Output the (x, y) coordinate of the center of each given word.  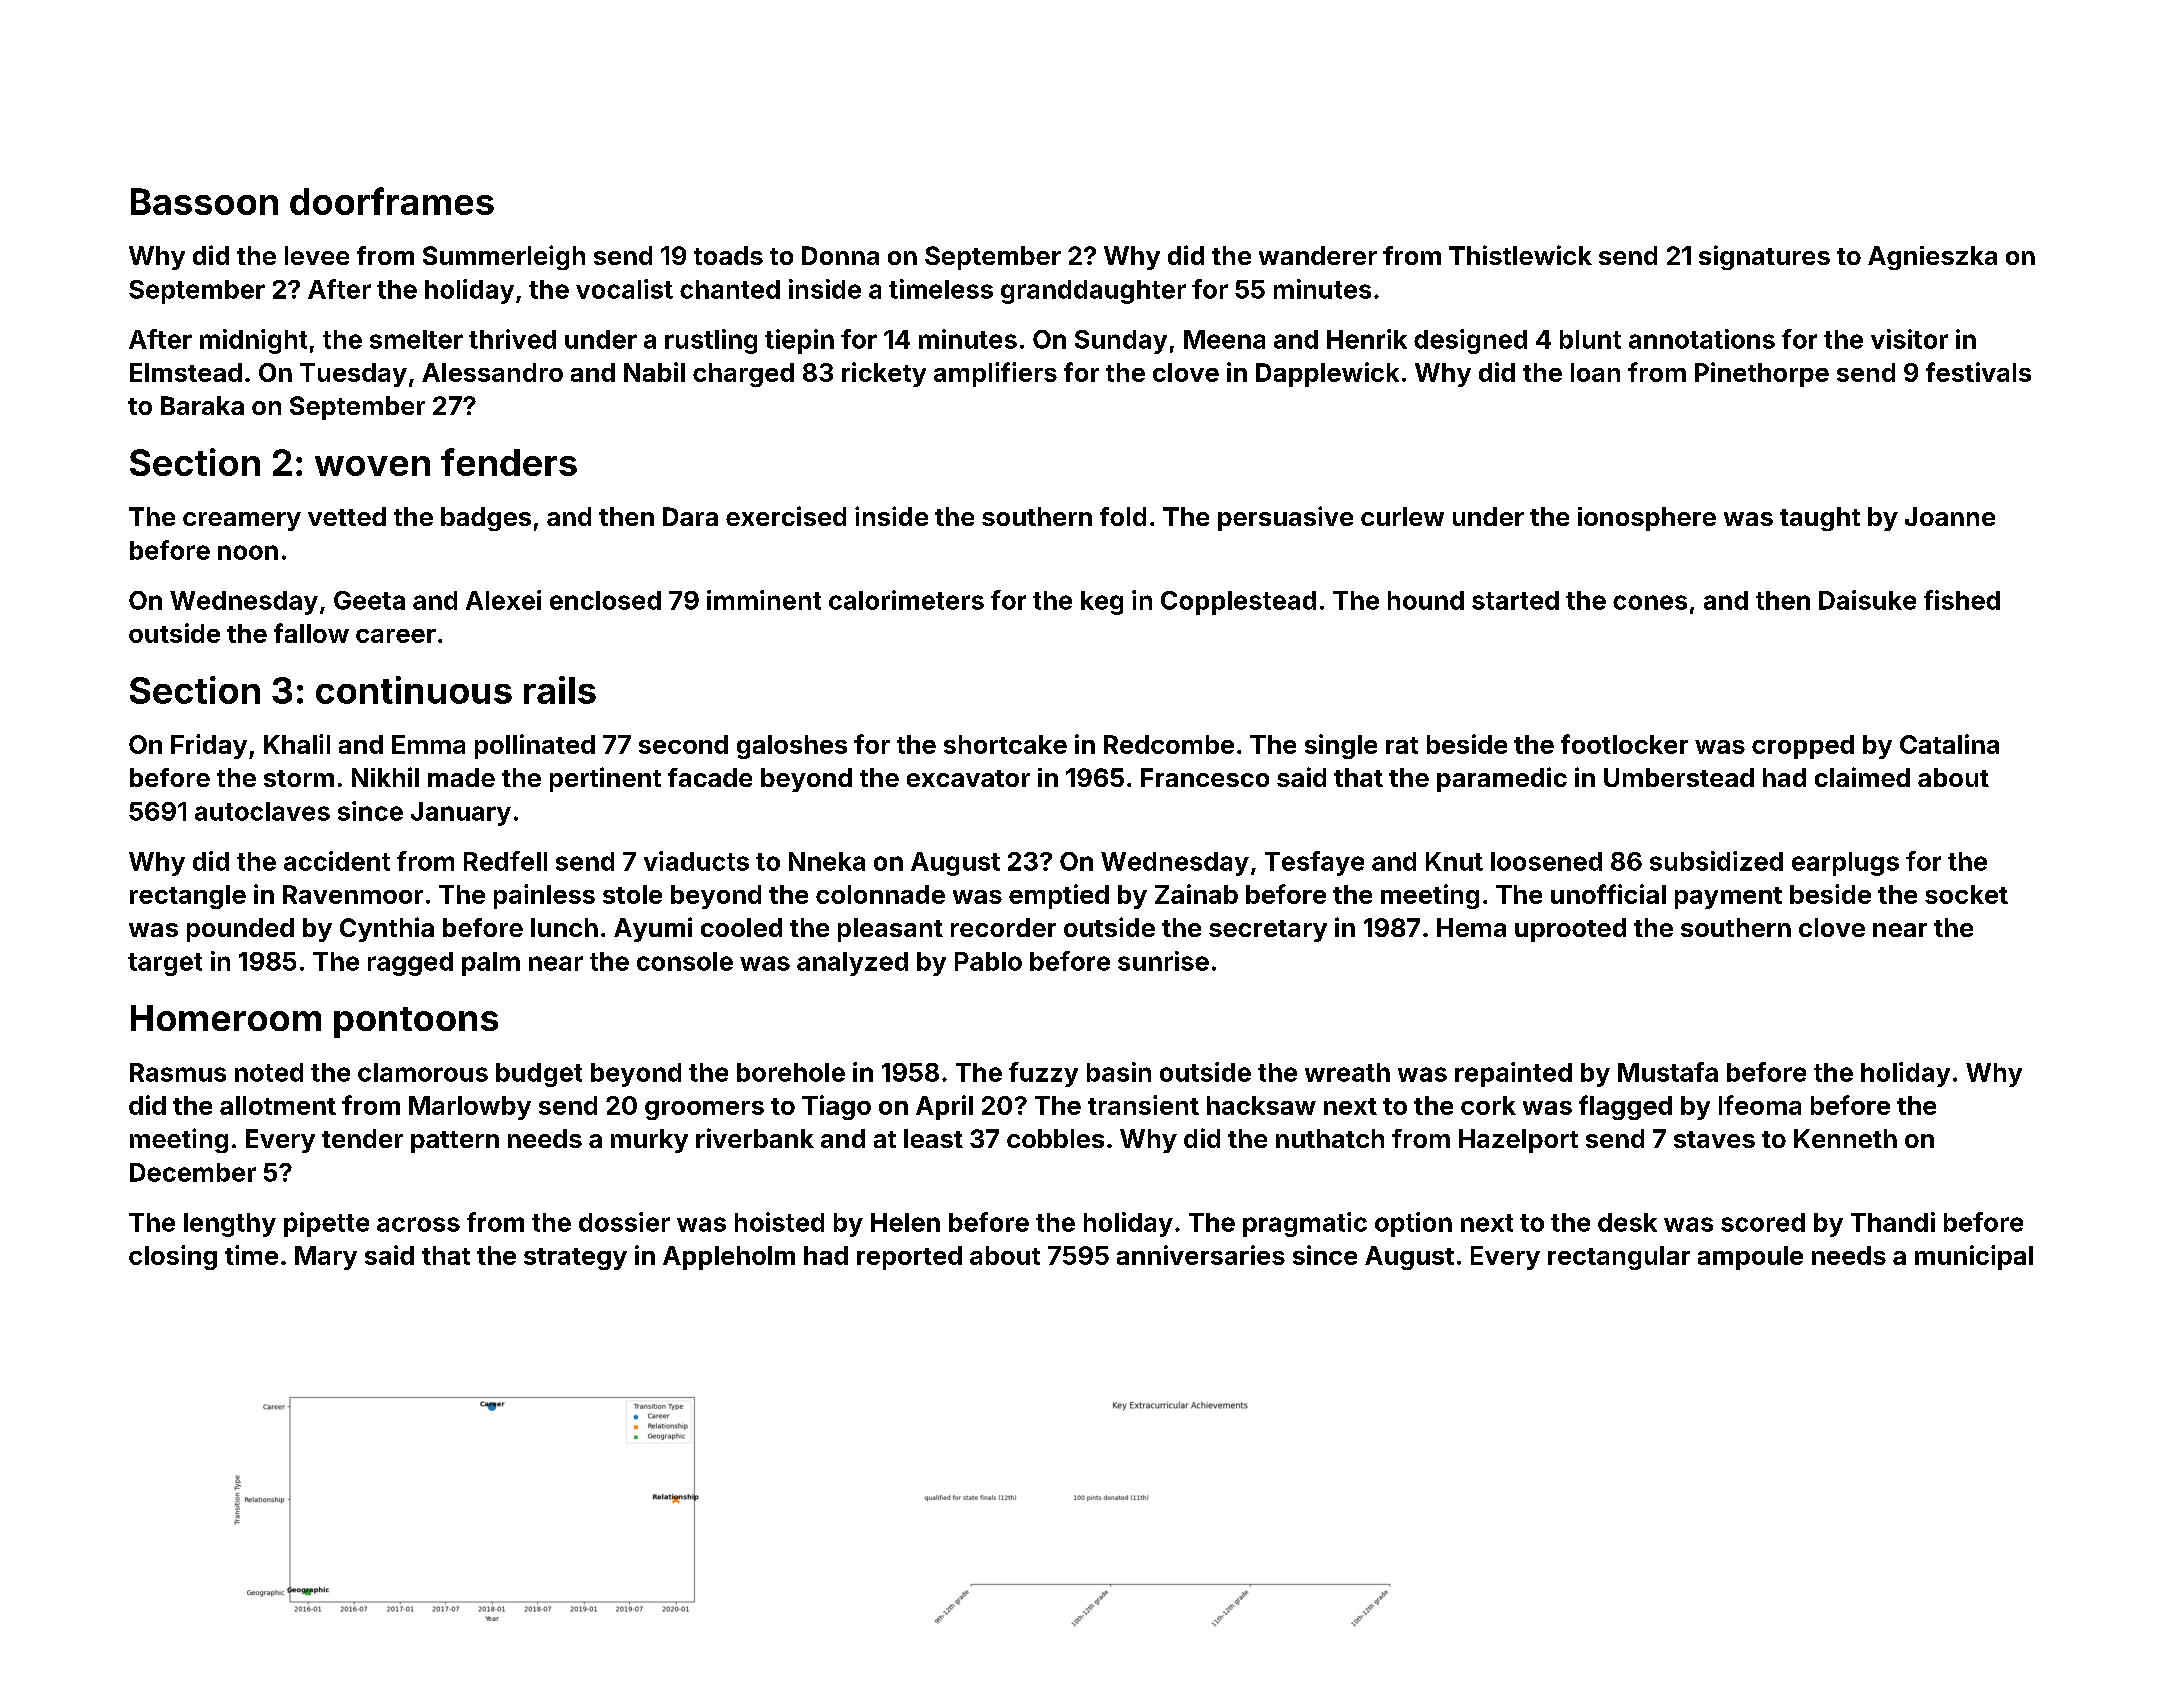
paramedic (1502, 779)
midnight (253, 341)
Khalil (297, 744)
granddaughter (1093, 292)
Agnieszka (1932, 258)
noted (269, 1072)
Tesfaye (1314, 863)
